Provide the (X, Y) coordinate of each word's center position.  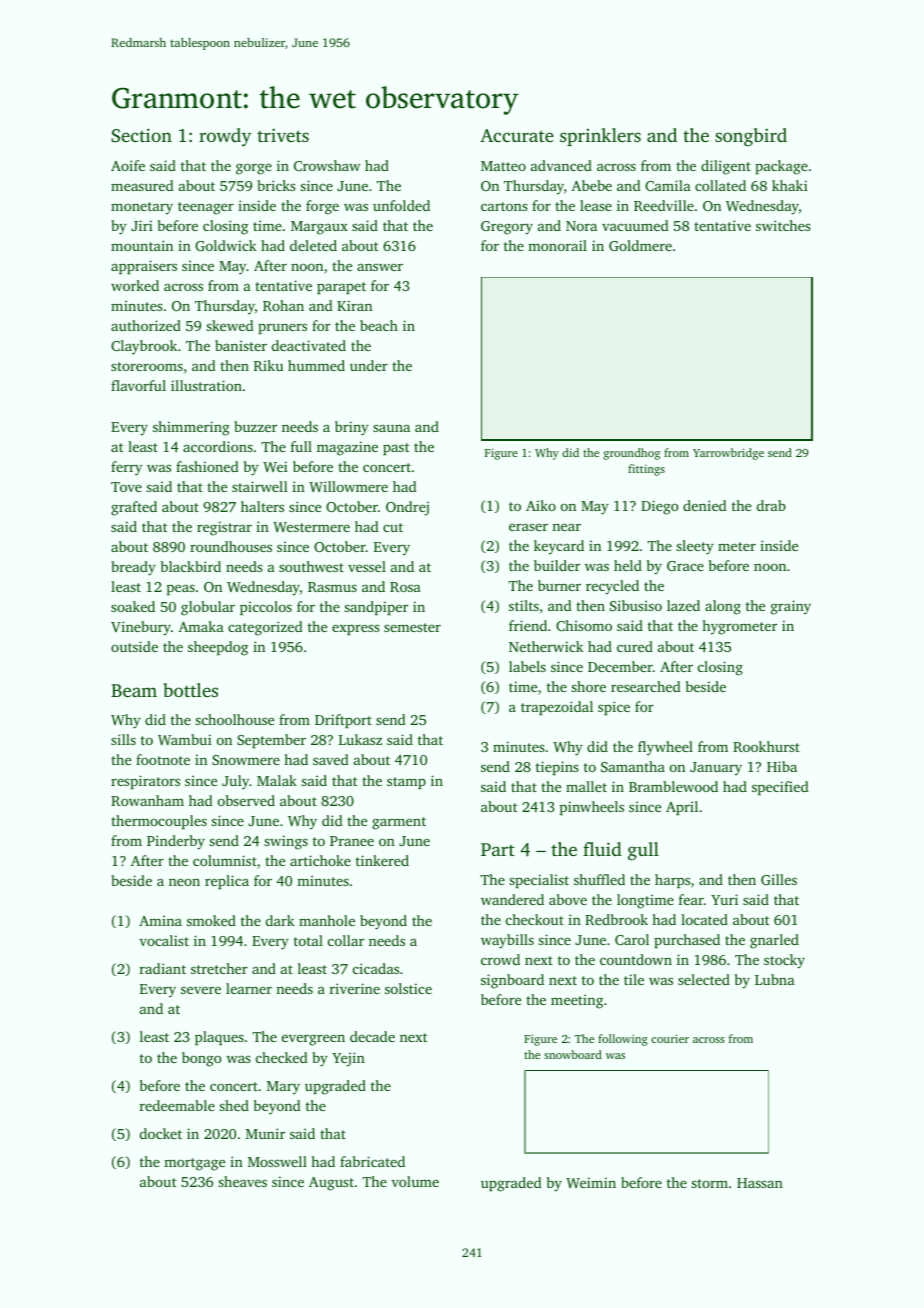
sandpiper (376, 608)
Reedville (664, 205)
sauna (391, 428)
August (331, 1184)
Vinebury (141, 628)
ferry (126, 468)
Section (141, 135)
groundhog (632, 454)
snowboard (573, 1054)
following (623, 1040)
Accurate (517, 135)
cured (635, 646)
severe (201, 990)
